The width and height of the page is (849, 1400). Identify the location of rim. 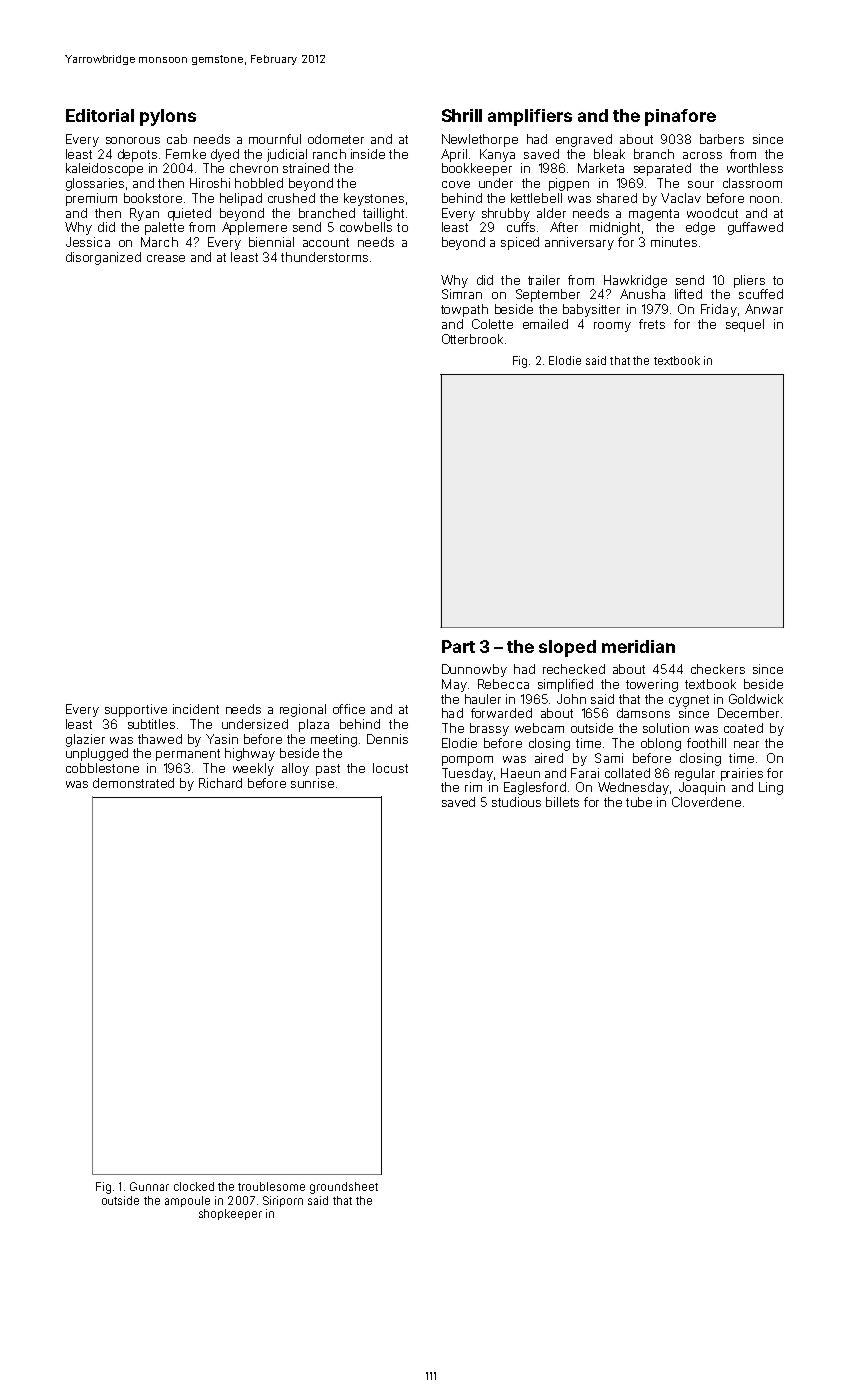
(473, 787).
